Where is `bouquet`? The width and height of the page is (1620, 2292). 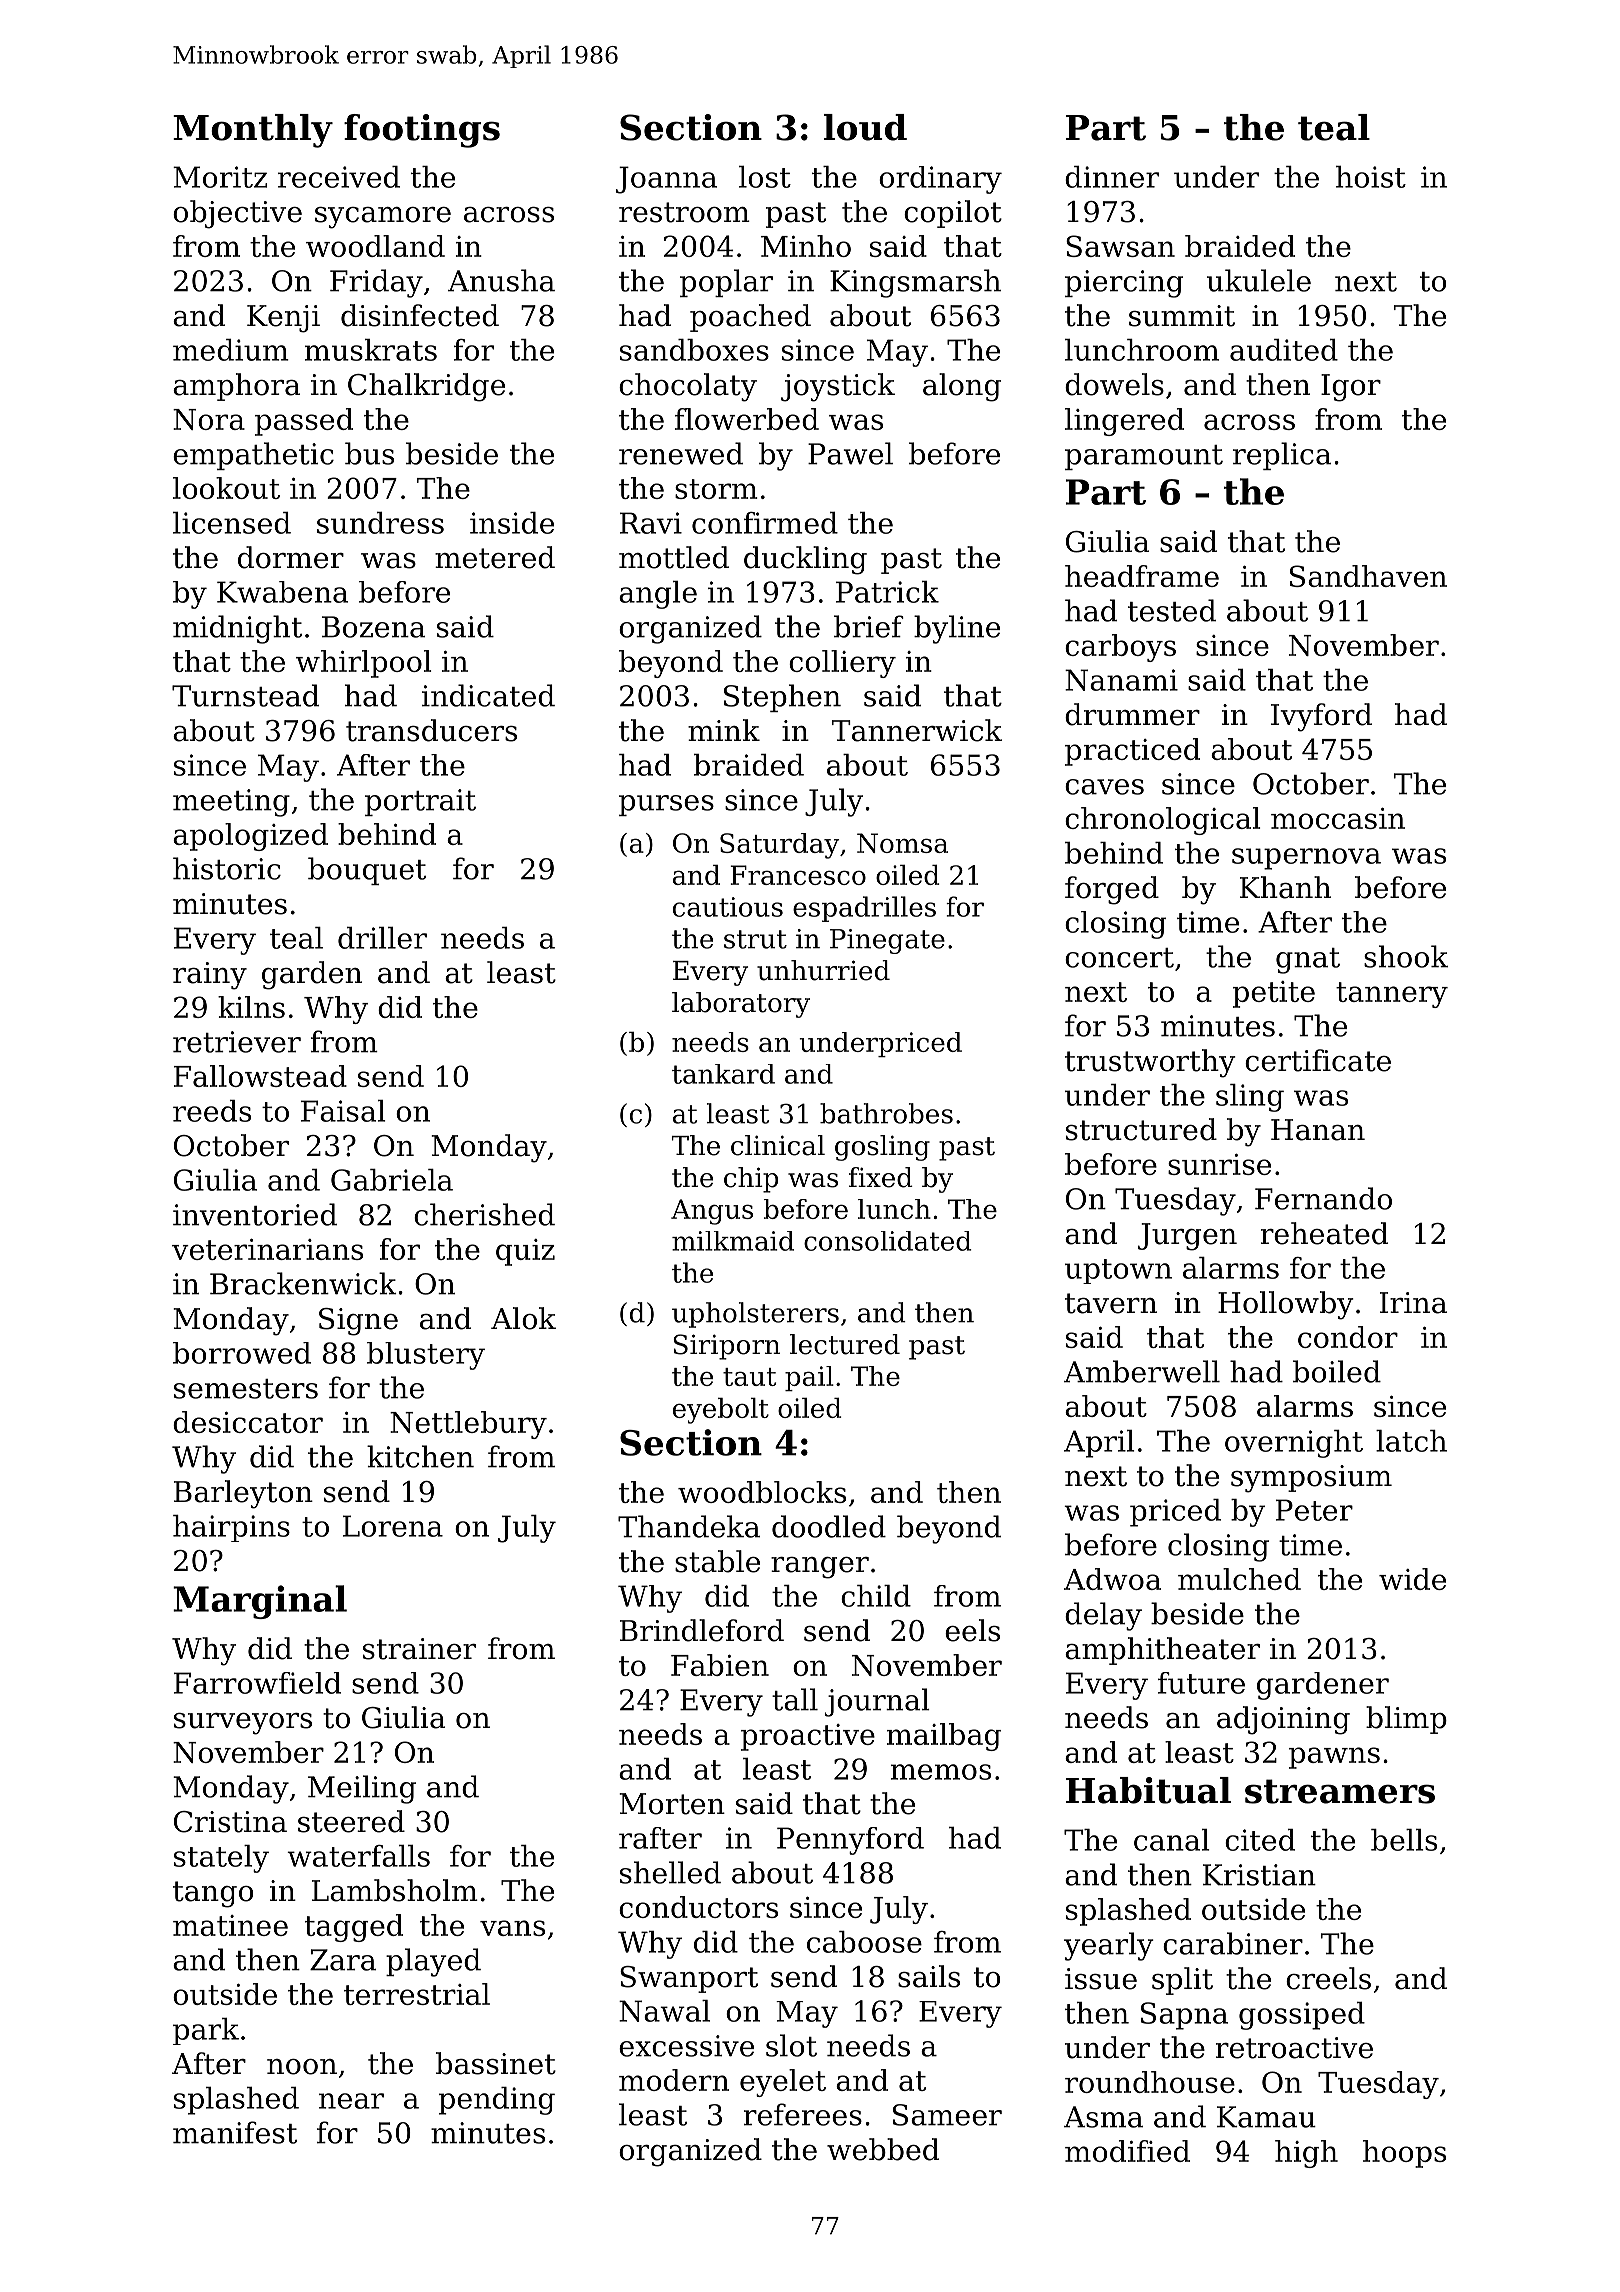
bouquet is located at coordinates (367, 871).
